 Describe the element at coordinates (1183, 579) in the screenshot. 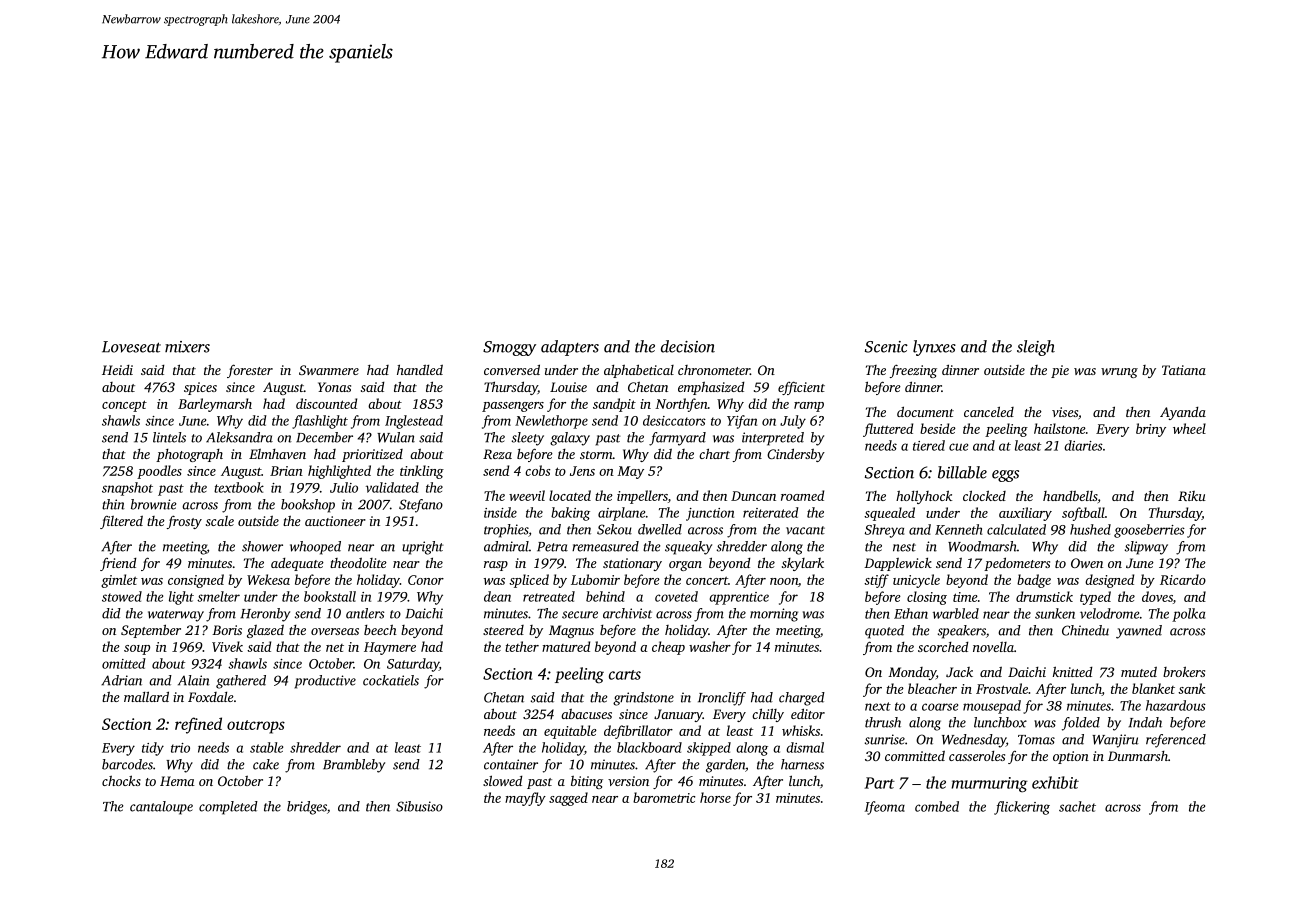

I see `Ricardo` at that location.
